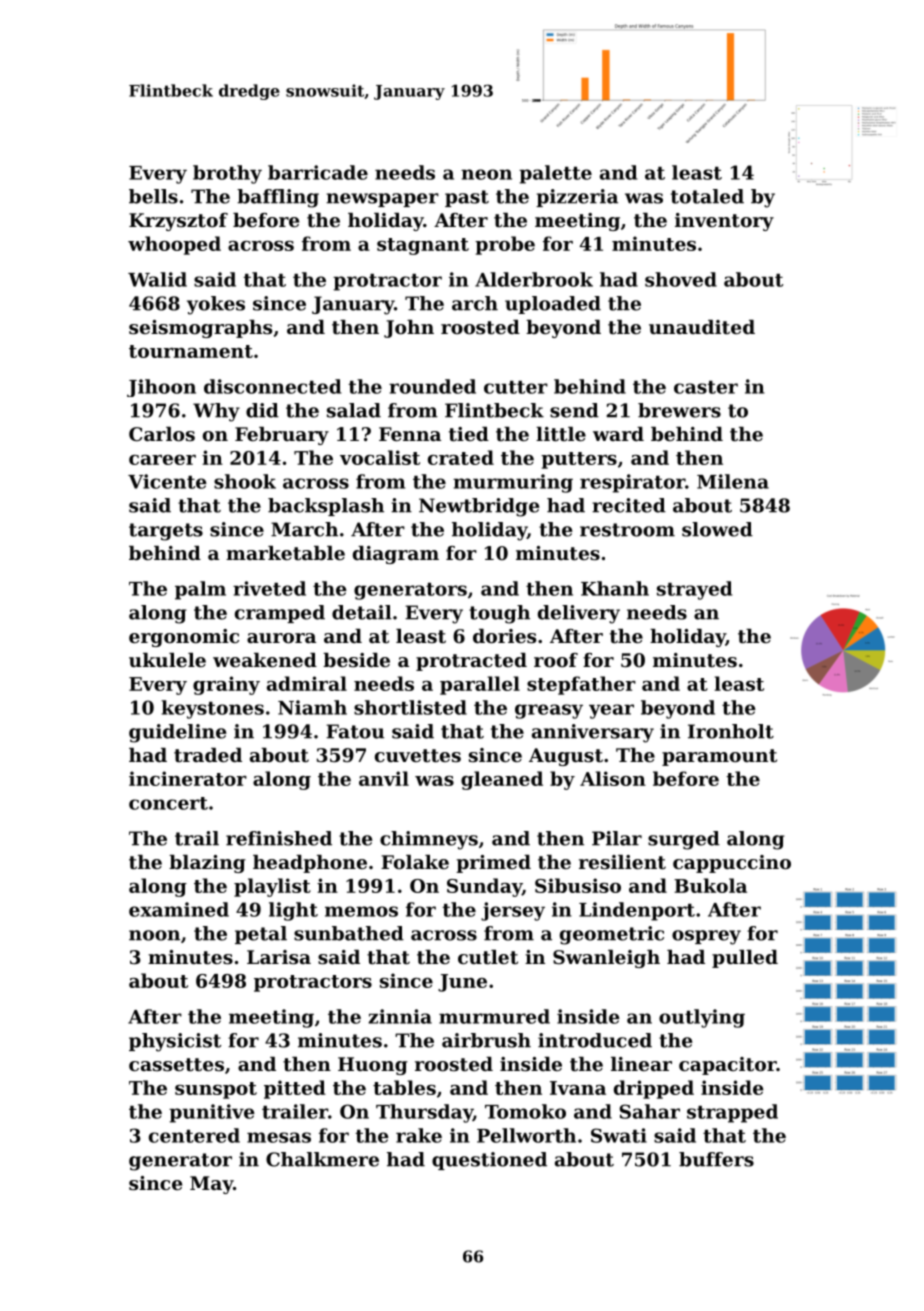  Describe the element at coordinates (191, 351) in the screenshot. I see `tournament` at that location.
